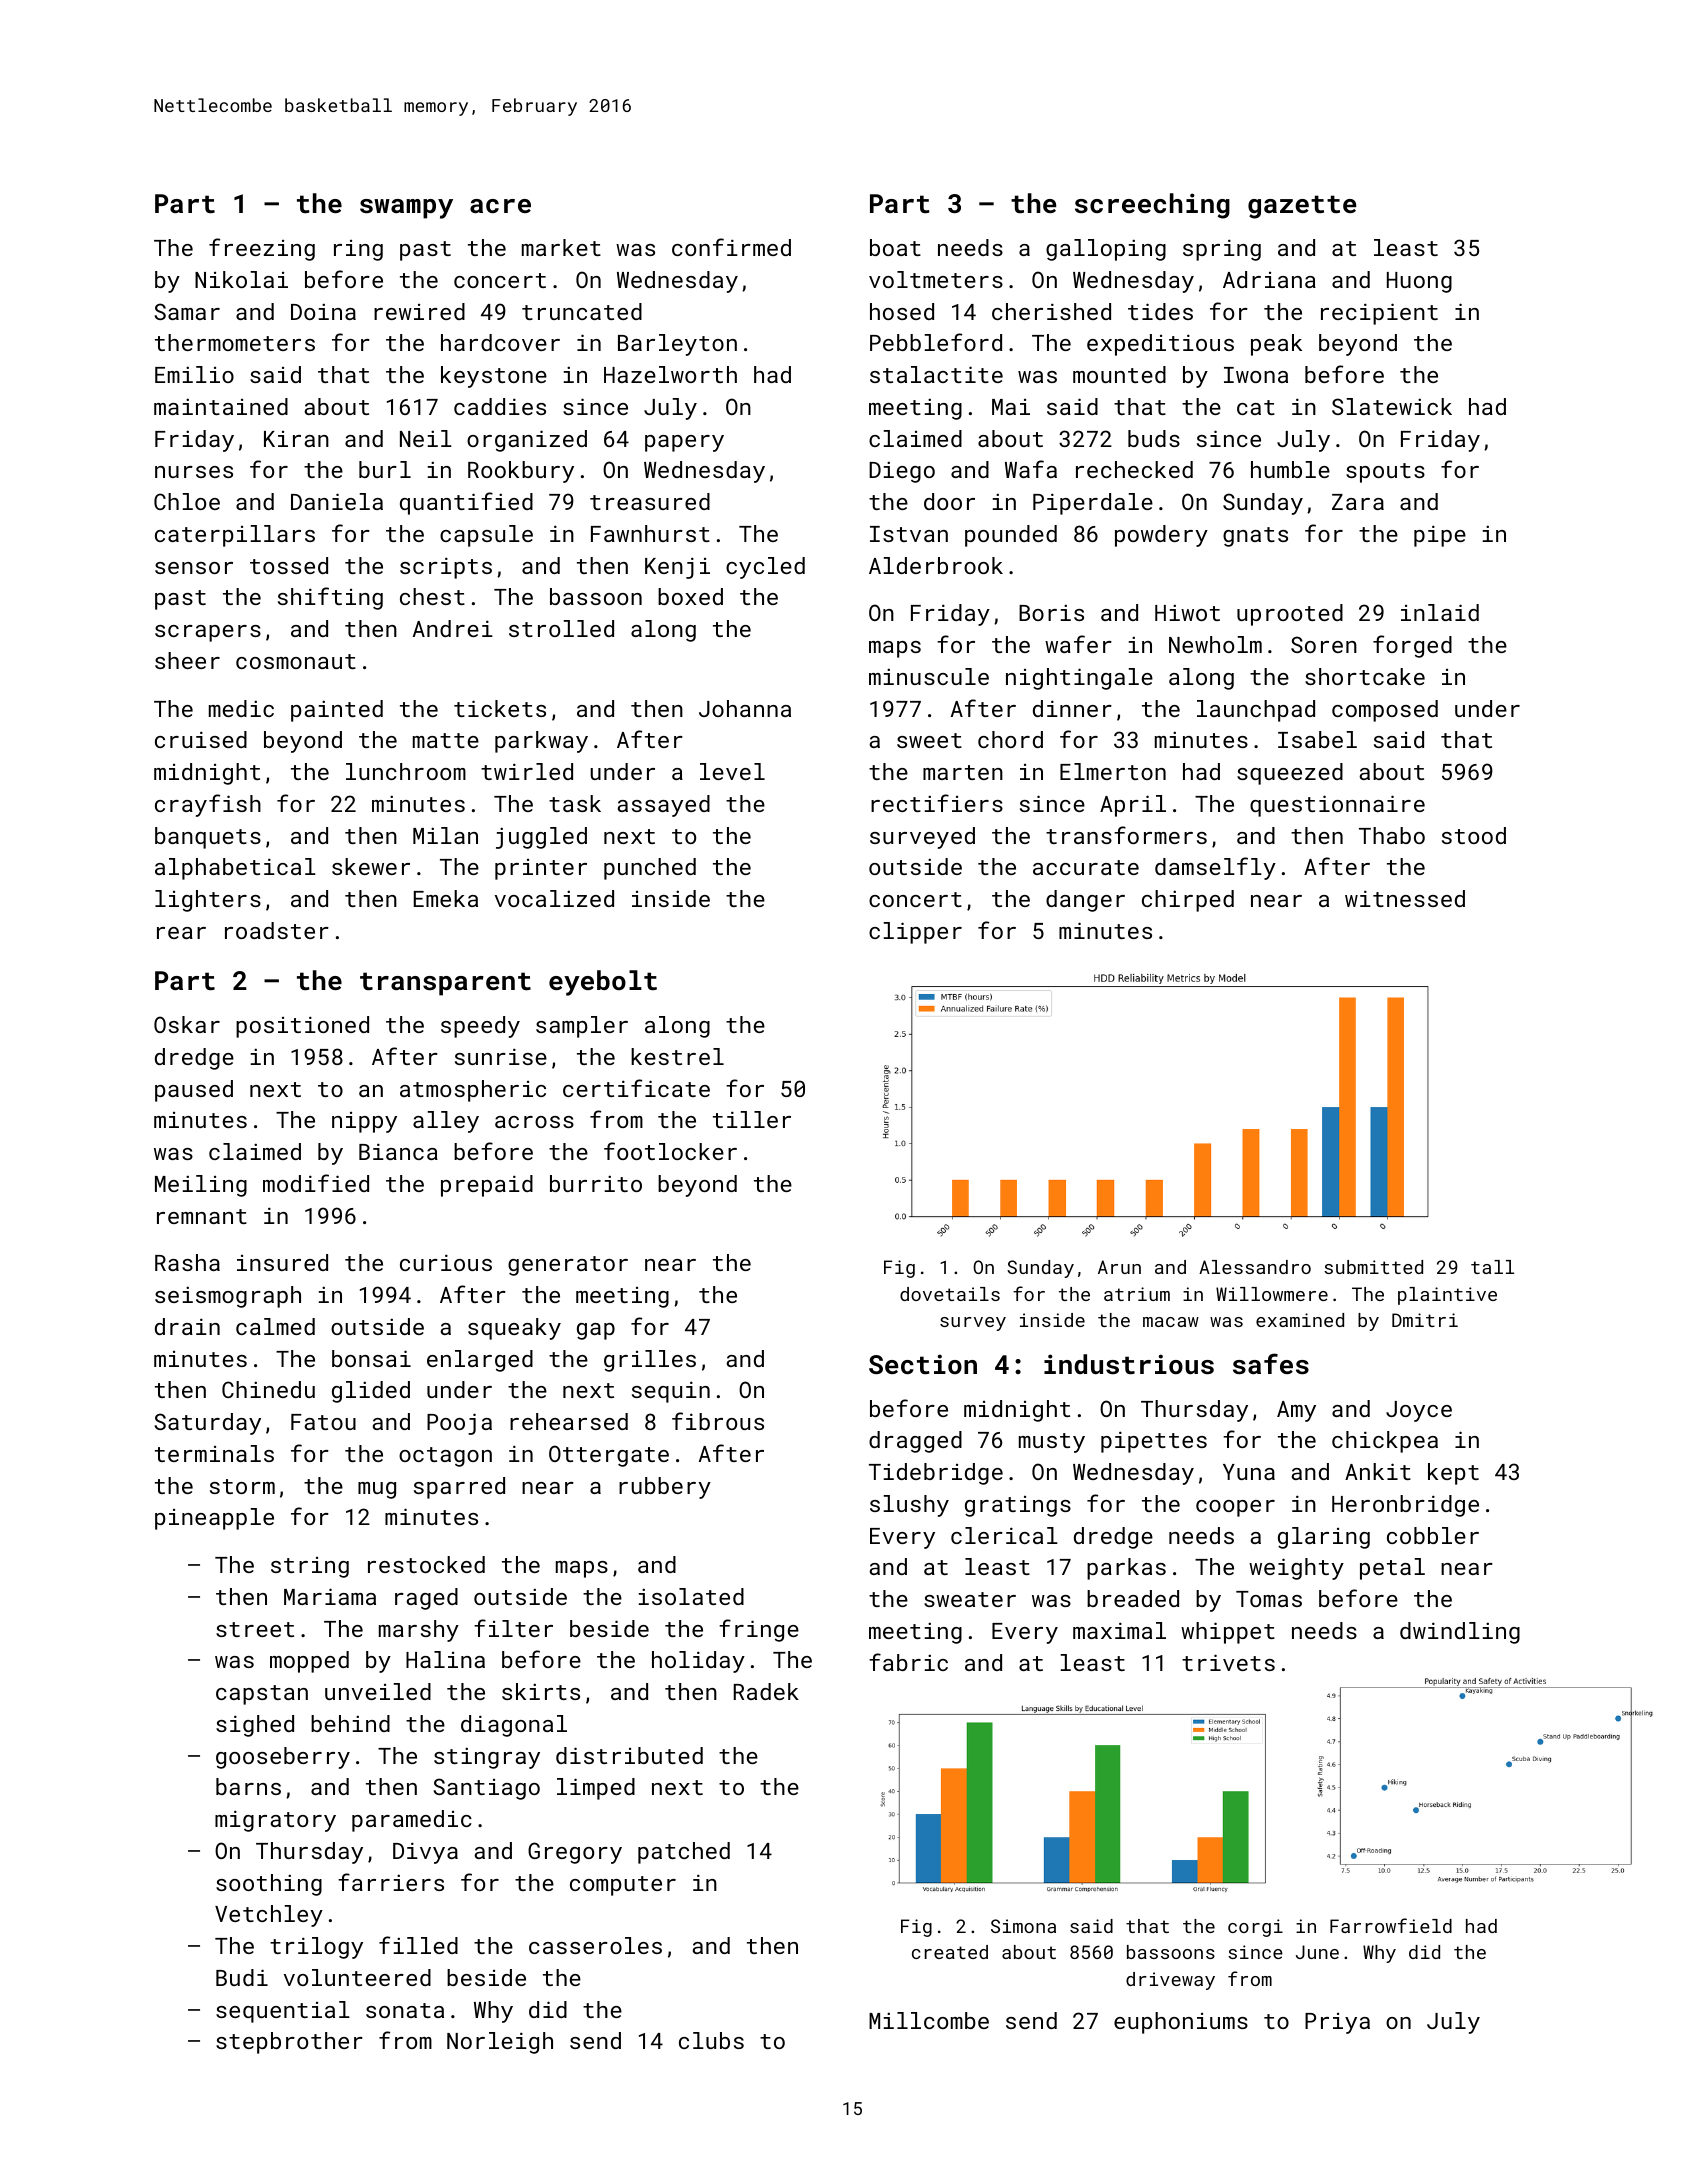 This document has height=2178, width=1683. What do you see at coordinates (406, 209) in the document?
I see `swampy` at bounding box center [406, 209].
